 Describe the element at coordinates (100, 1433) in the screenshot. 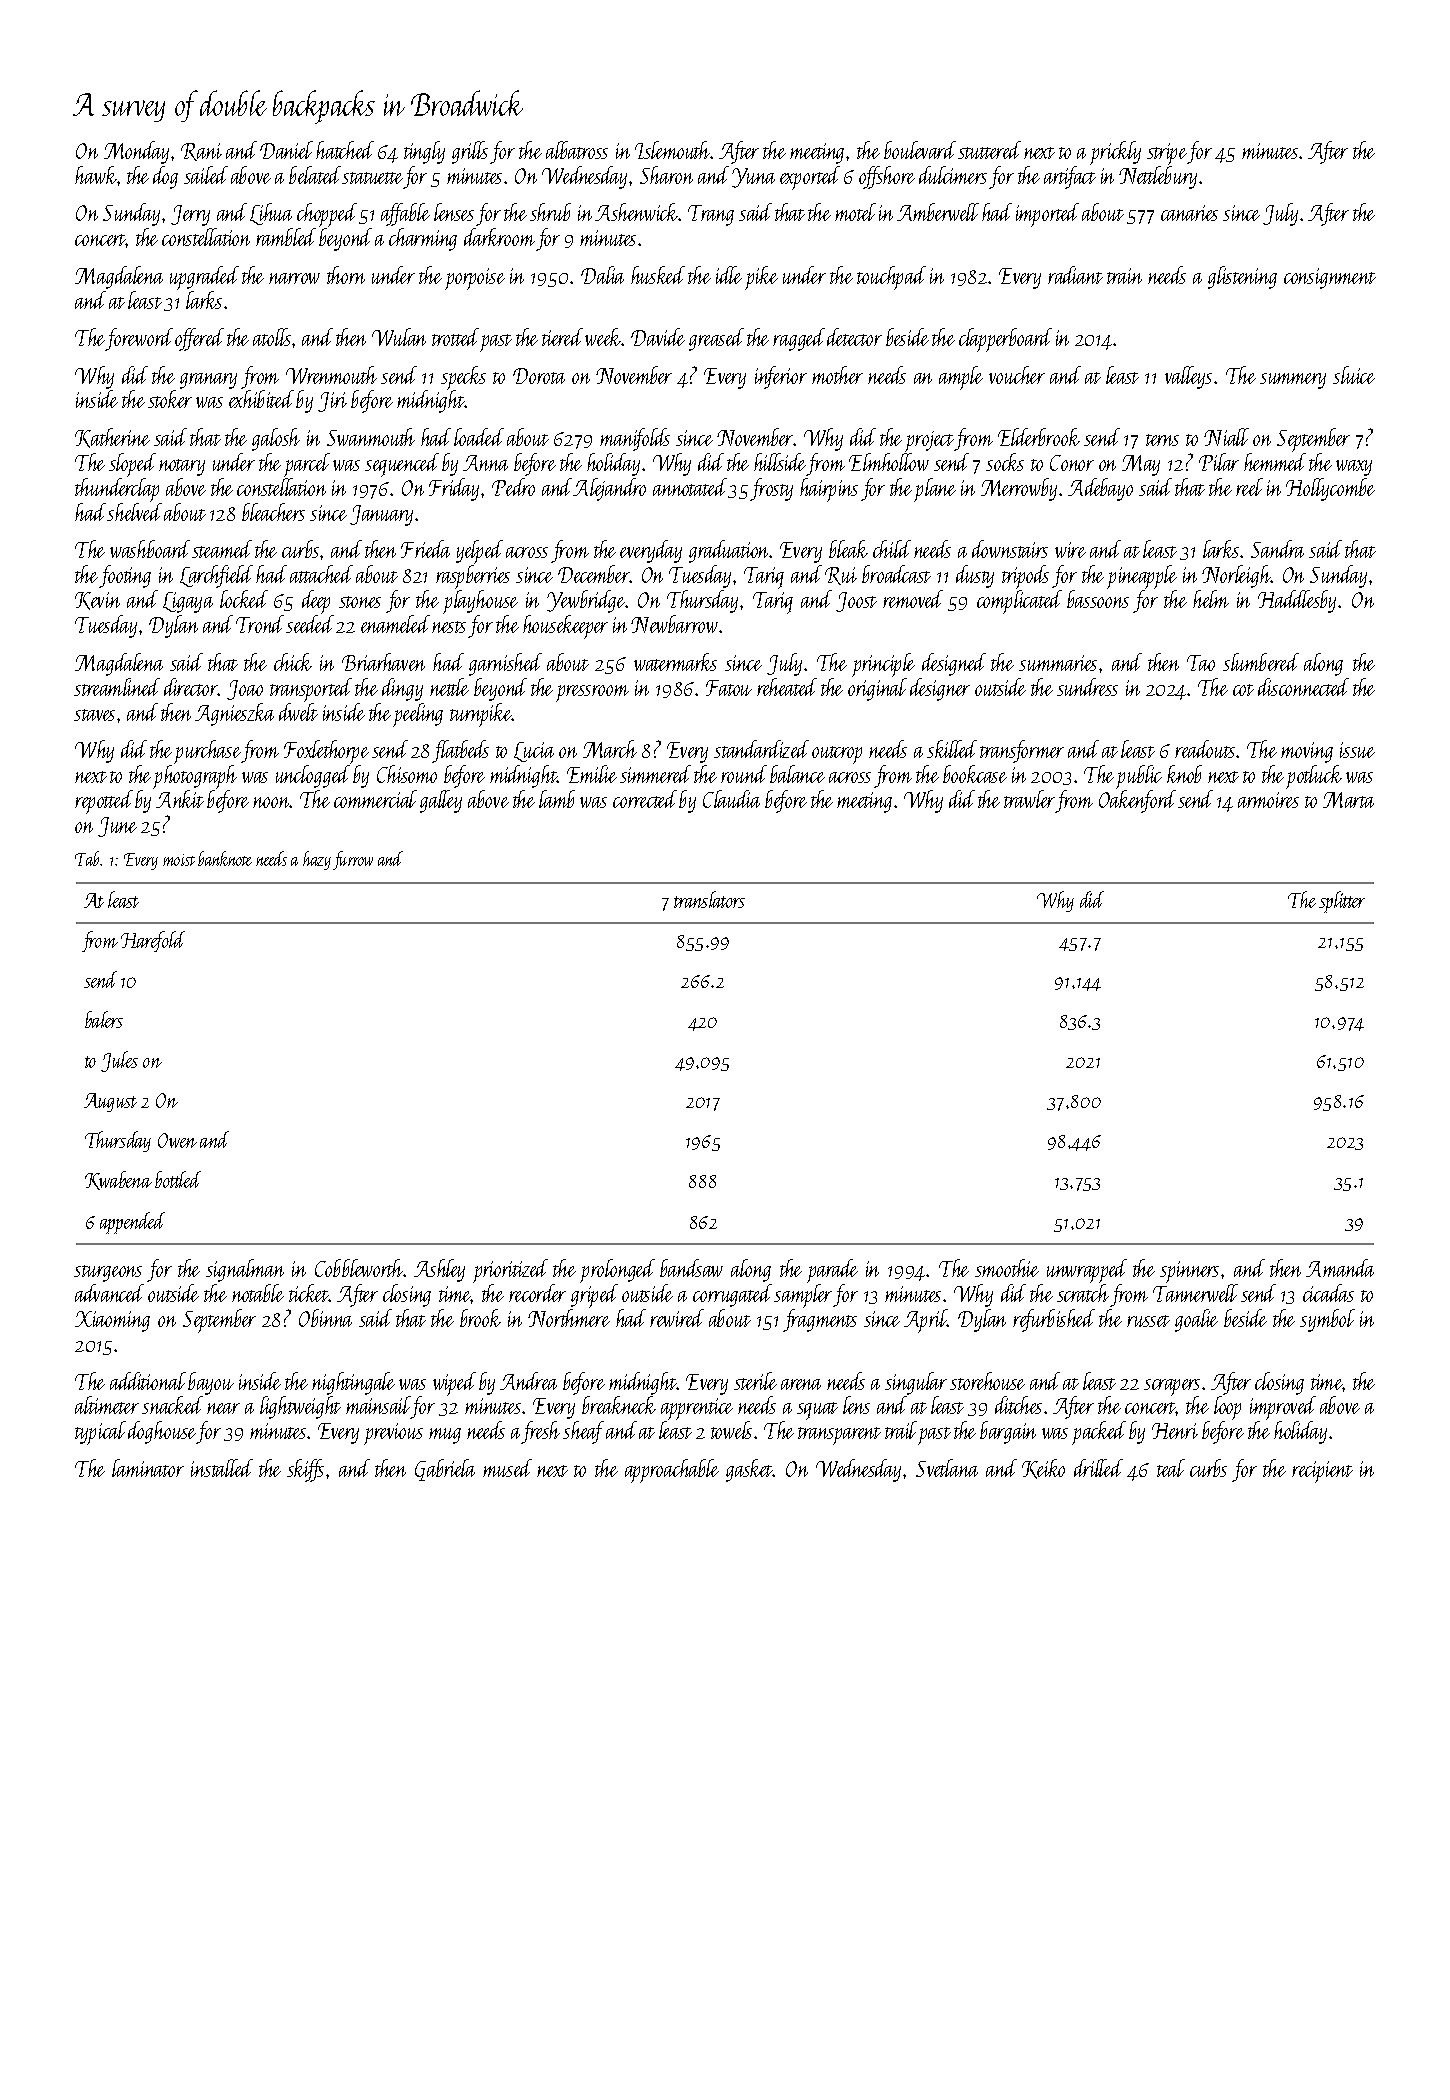

I see `typical` at that location.
